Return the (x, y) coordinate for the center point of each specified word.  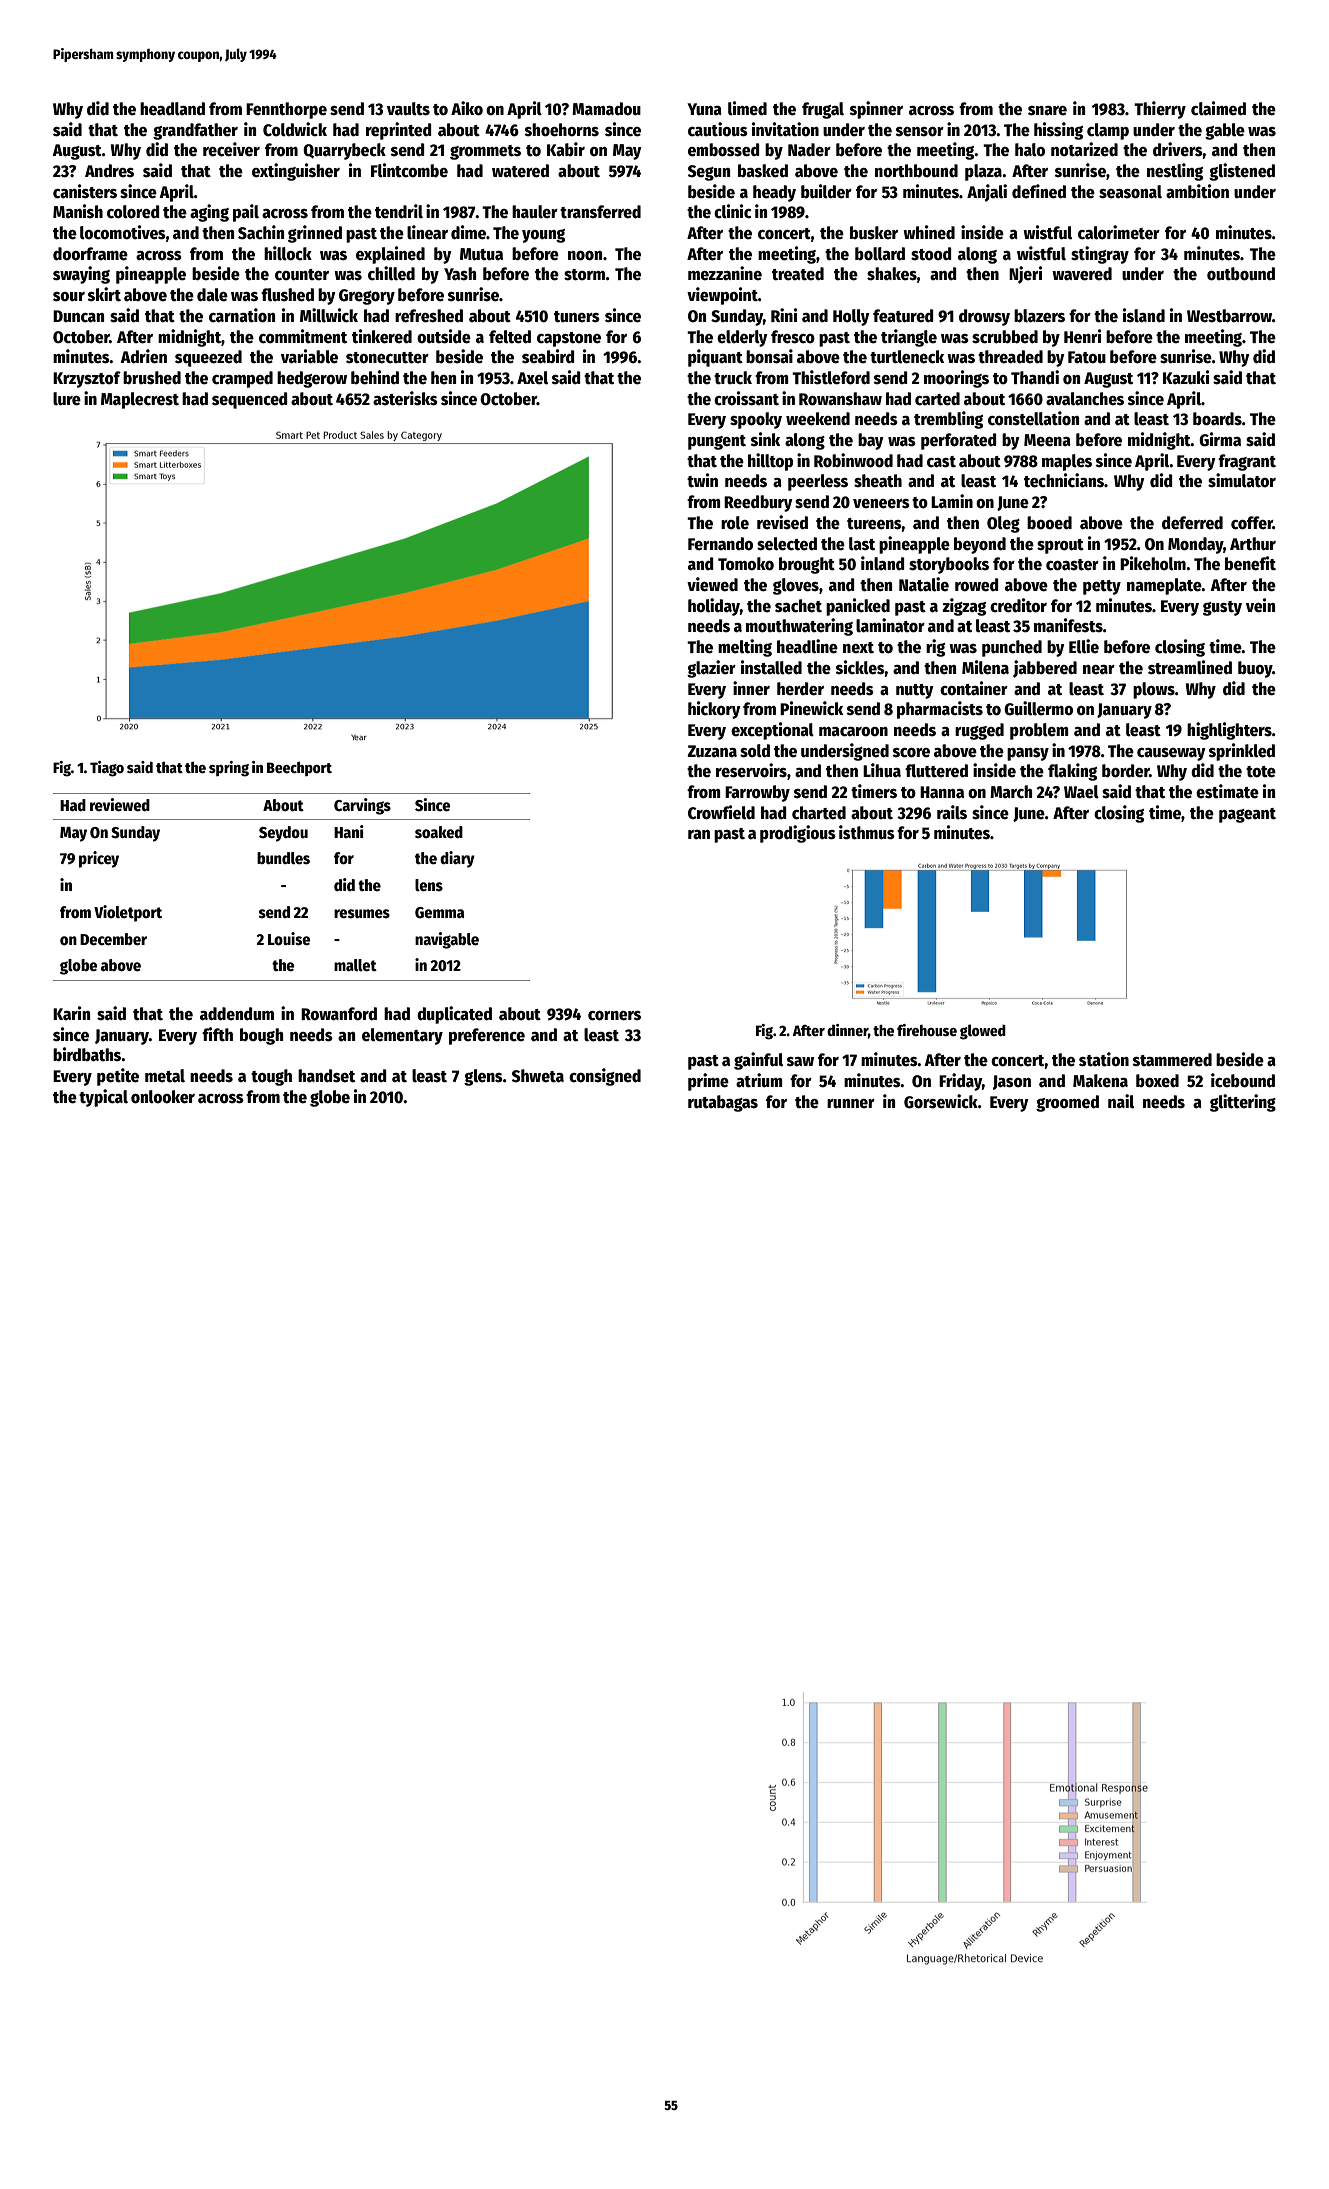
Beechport (299, 769)
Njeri (1025, 275)
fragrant (1247, 462)
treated (798, 274)
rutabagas (723, 1103)
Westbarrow (1229, 316)
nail (1121, 1101)
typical (103, 1098)
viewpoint (722, 296)
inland (883, 563)
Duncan (78, 316)
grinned (315, 234)
